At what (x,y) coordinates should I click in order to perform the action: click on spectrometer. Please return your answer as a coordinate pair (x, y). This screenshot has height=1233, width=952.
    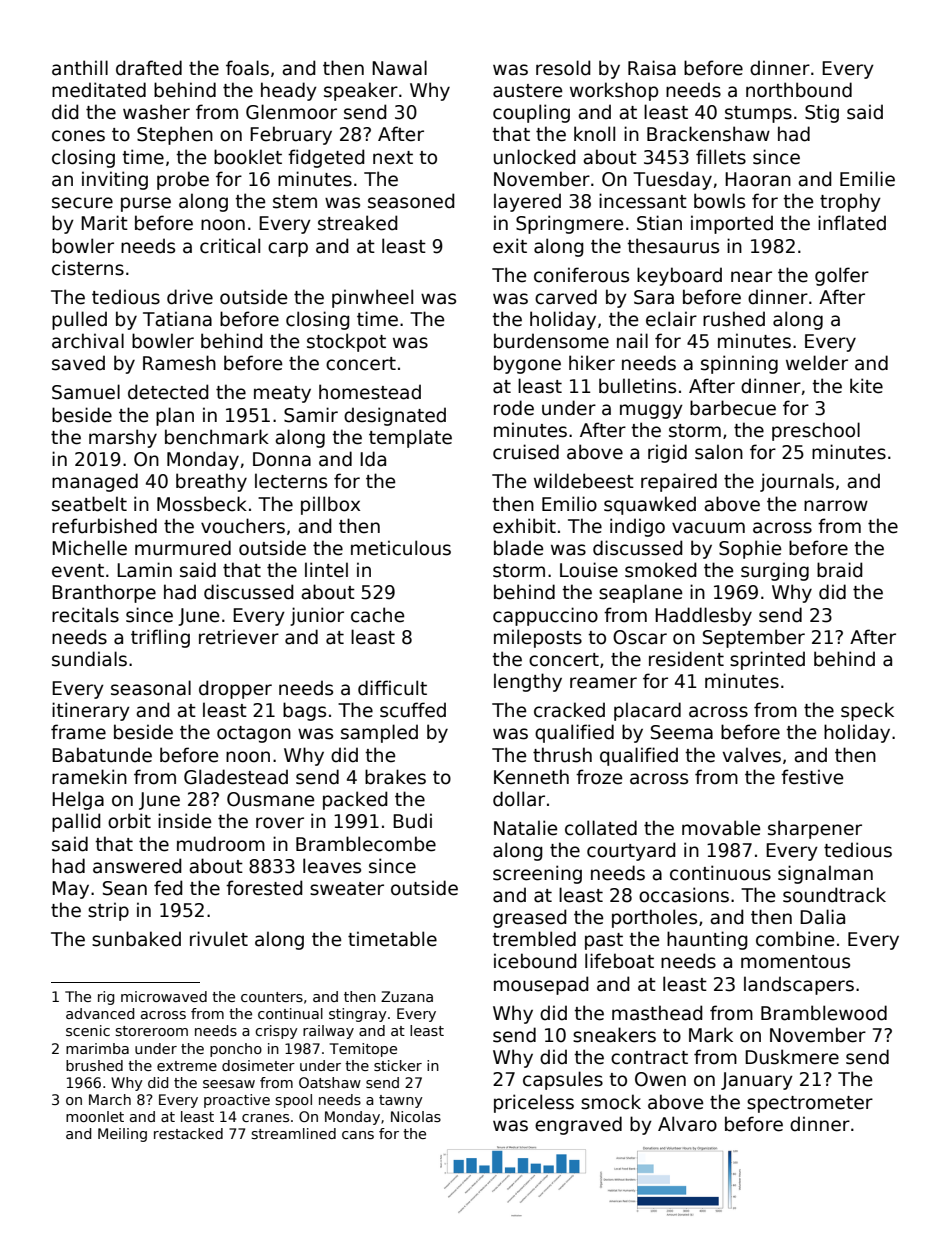
    Looking at the image, I should click on (810, 1104).
